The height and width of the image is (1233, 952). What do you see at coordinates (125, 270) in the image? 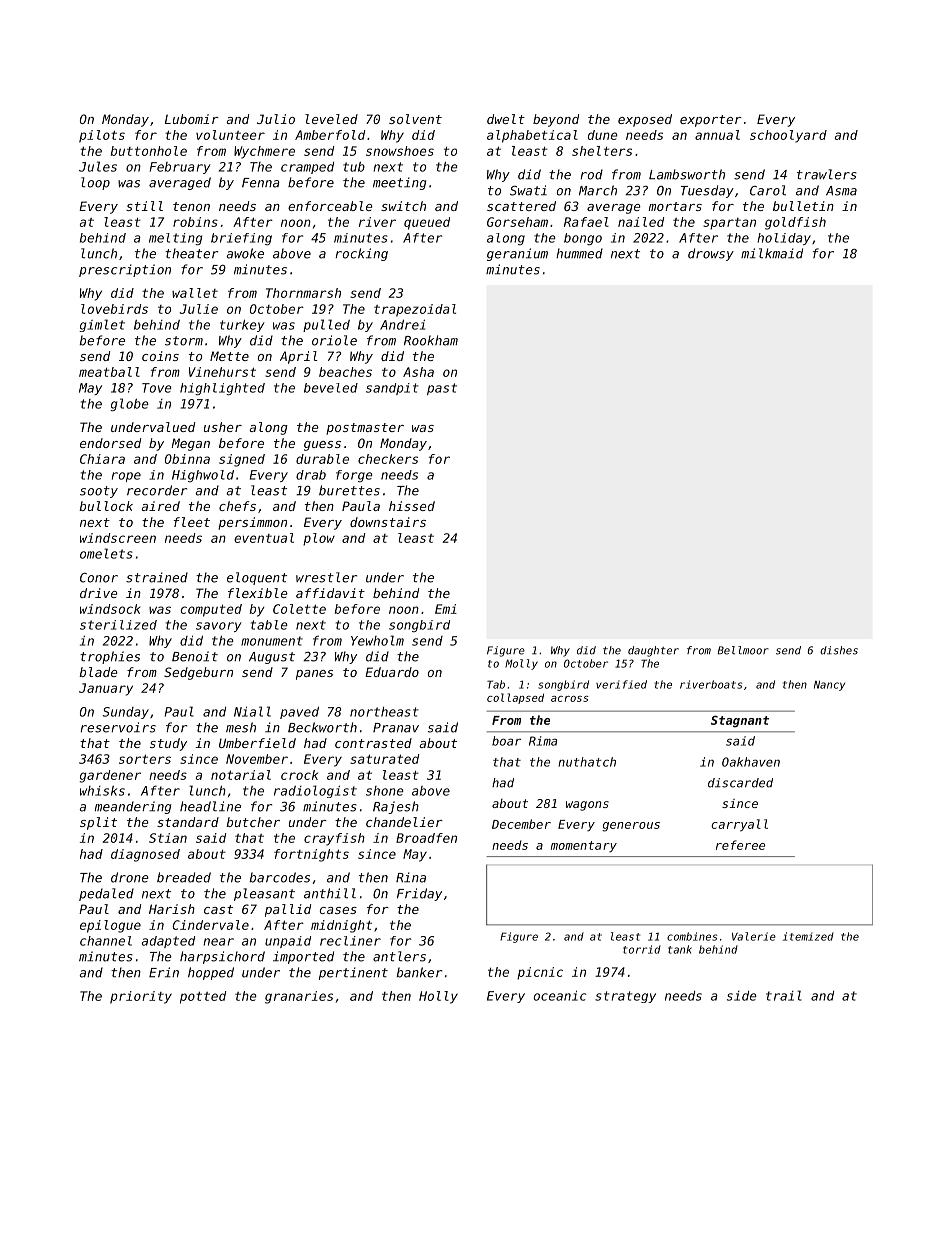
I see `prescription` at bounding box center [125, 270].
